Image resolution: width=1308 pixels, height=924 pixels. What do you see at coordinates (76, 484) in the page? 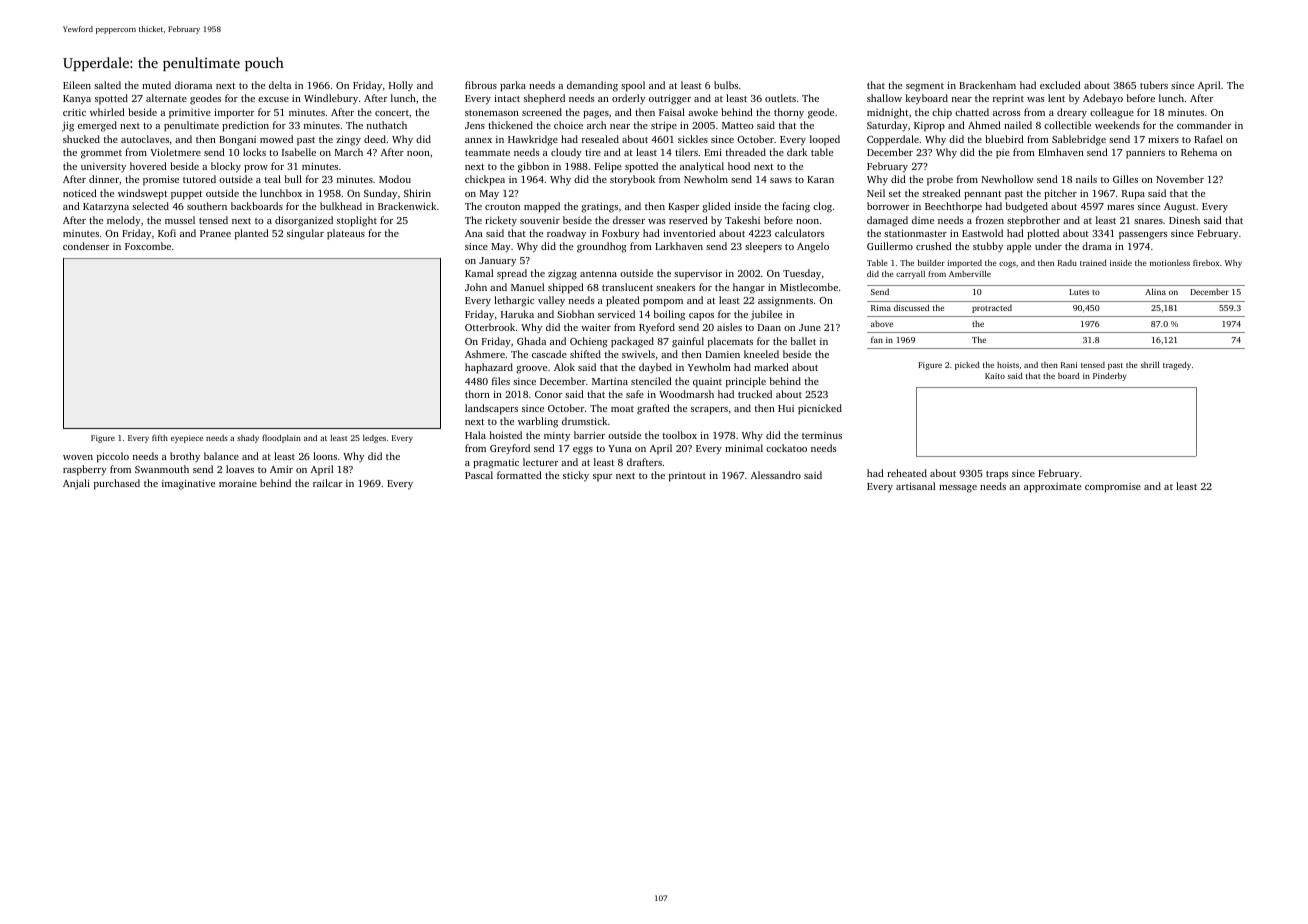
I see `Anjali` at bounding box center [76, 484].
